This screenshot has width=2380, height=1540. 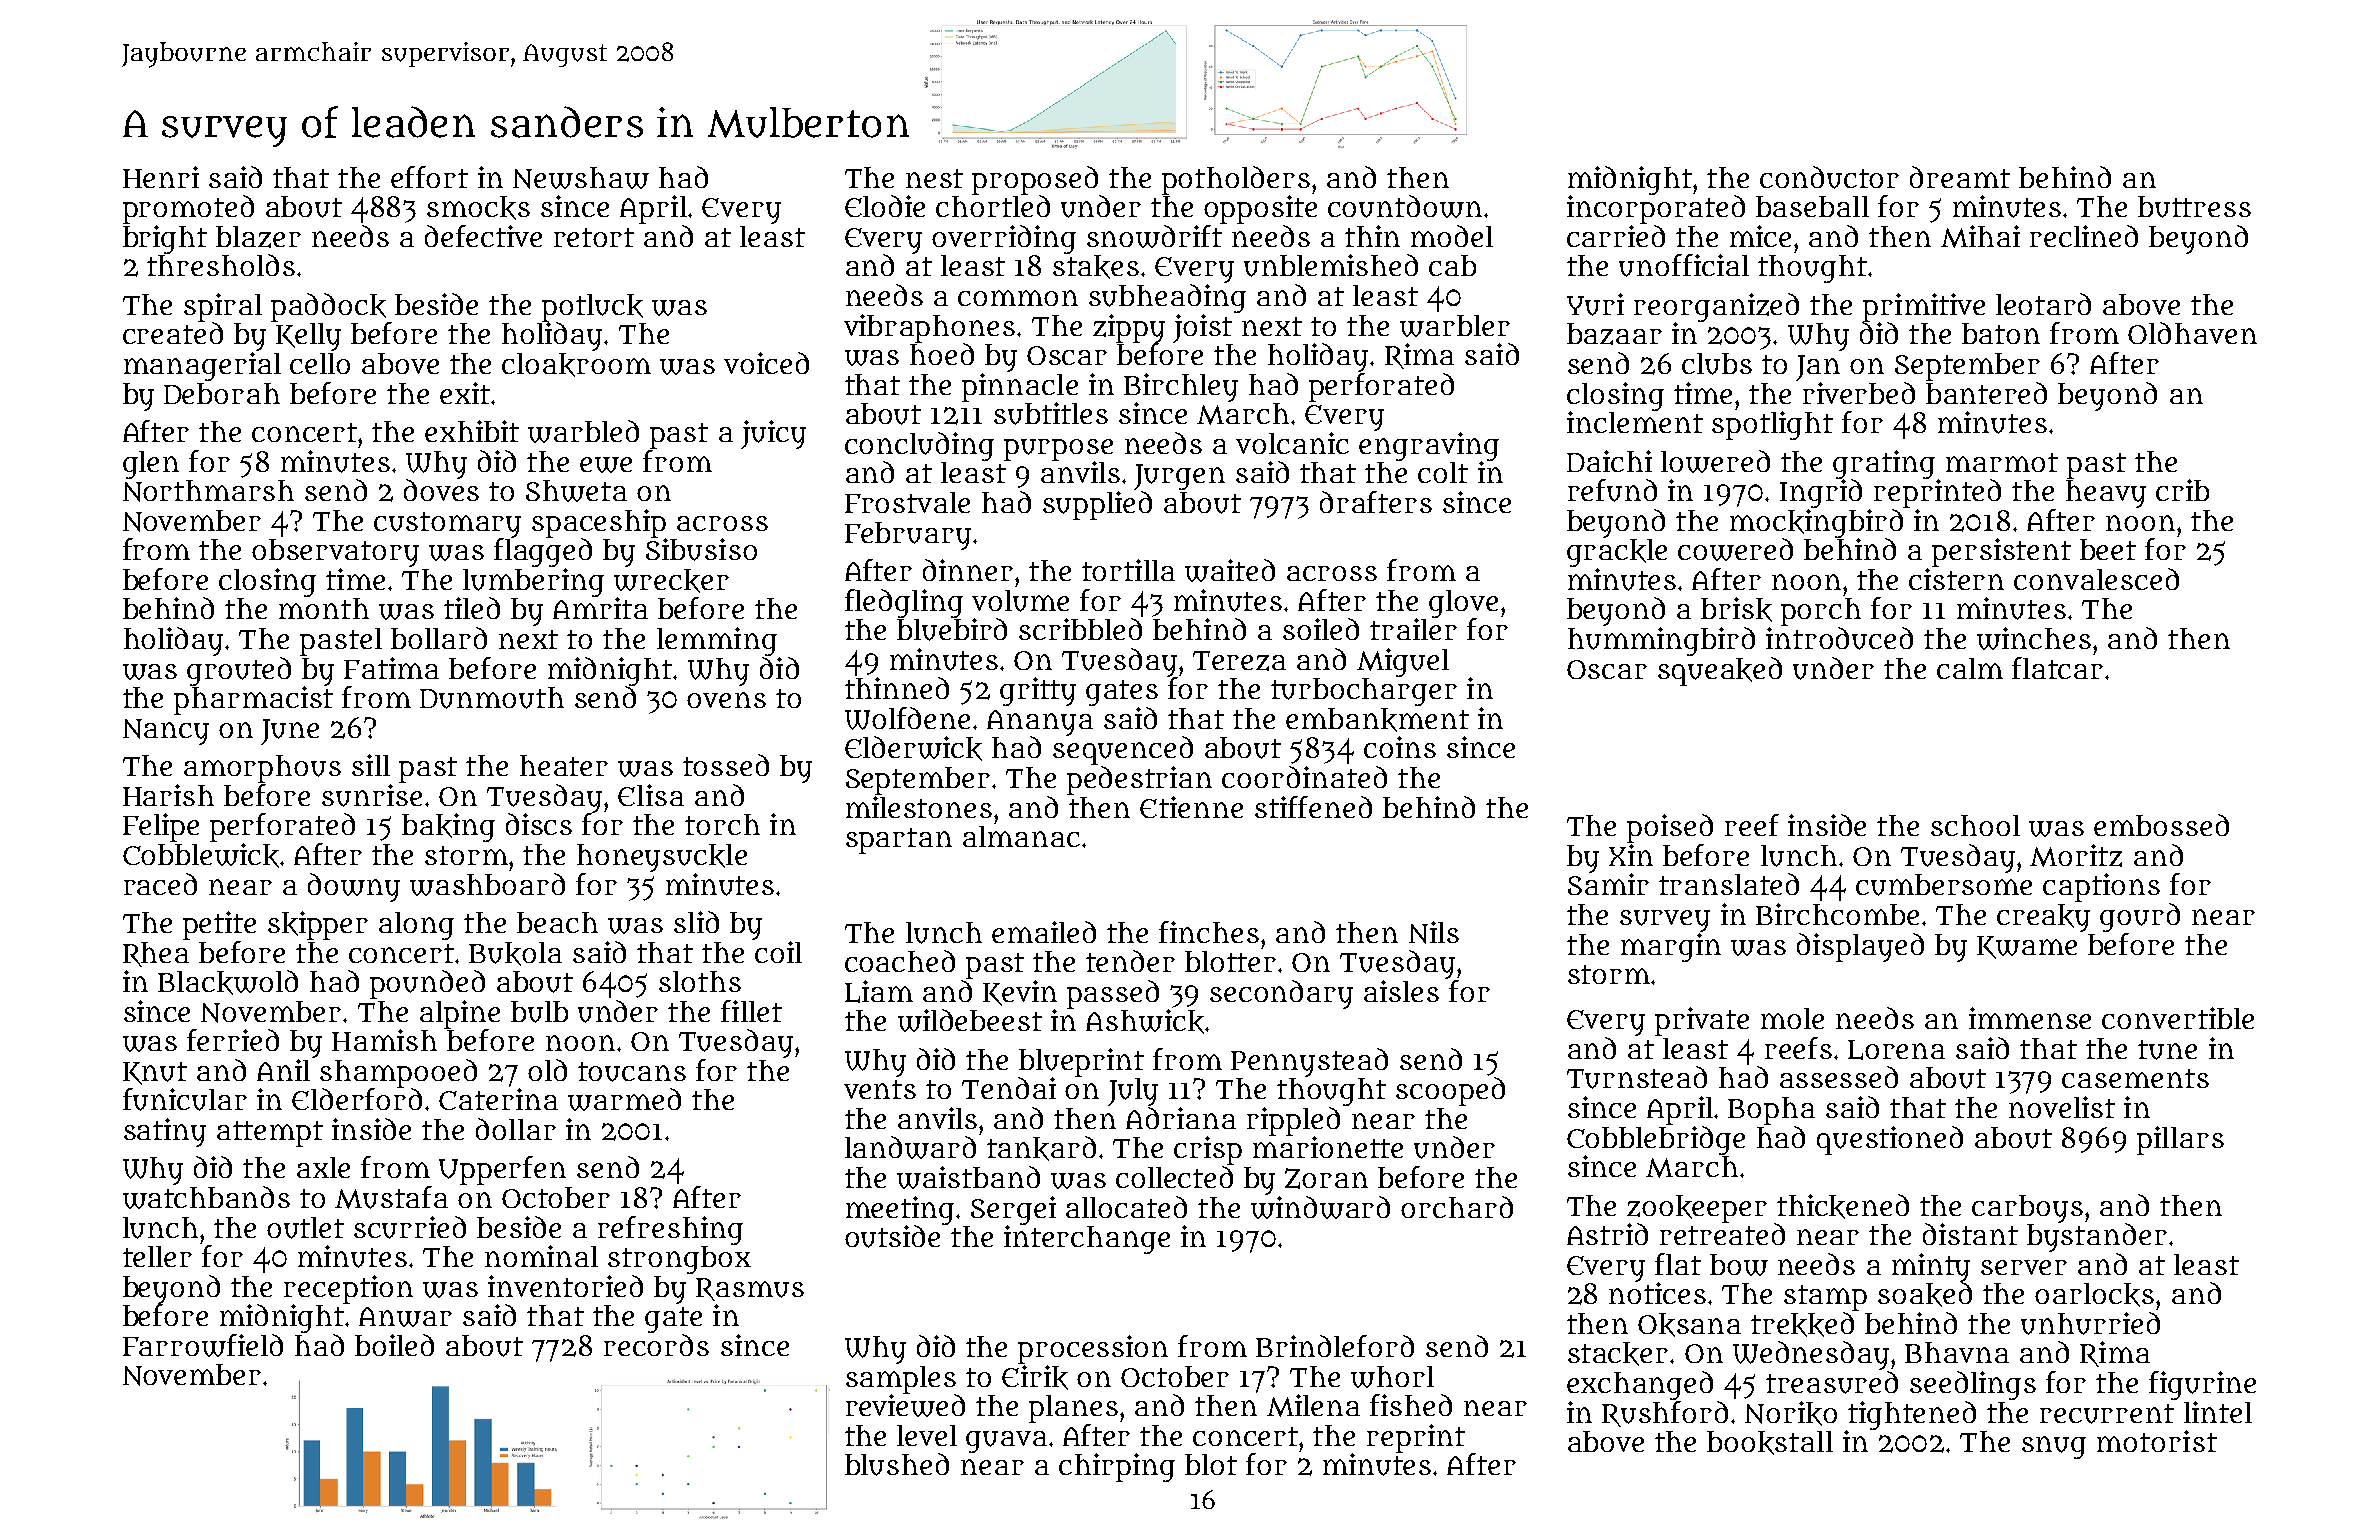 What do you see at coordinates (492, 698) in the screenshot?
I see `Dunmouth` at bounding box center [492, 698].
